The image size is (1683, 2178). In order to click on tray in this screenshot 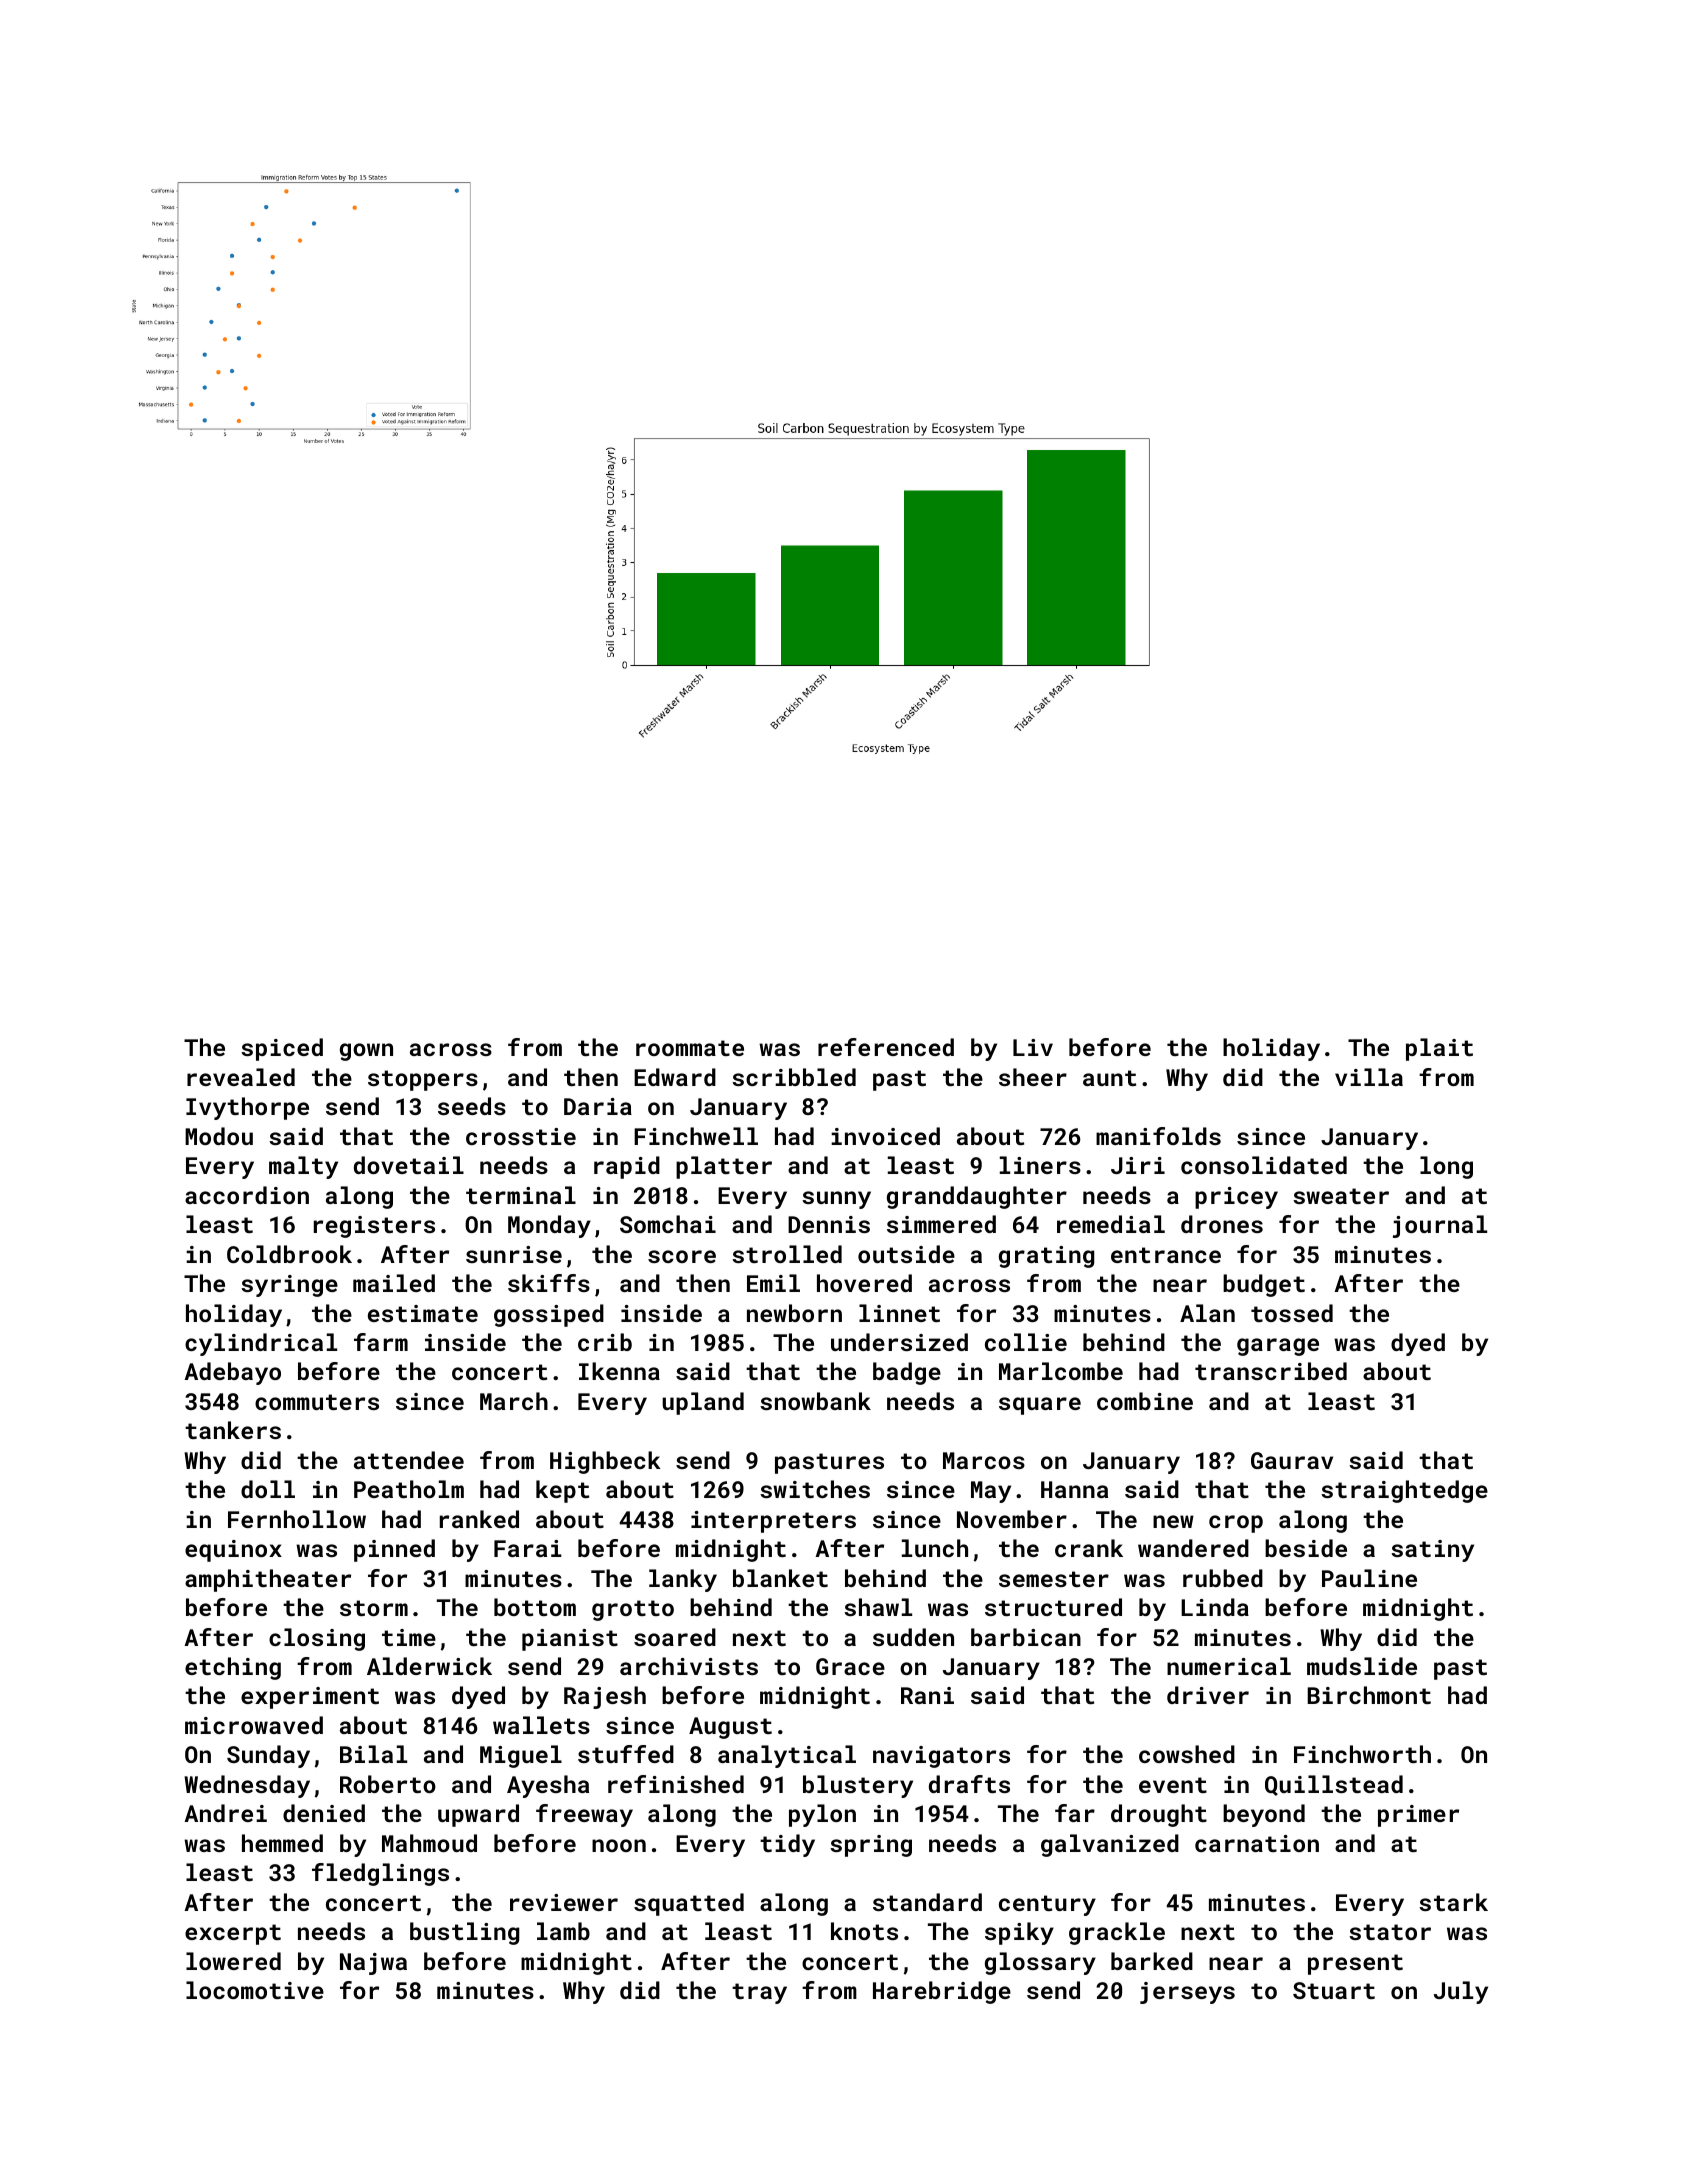, I will do `click(759, 1993)`.
